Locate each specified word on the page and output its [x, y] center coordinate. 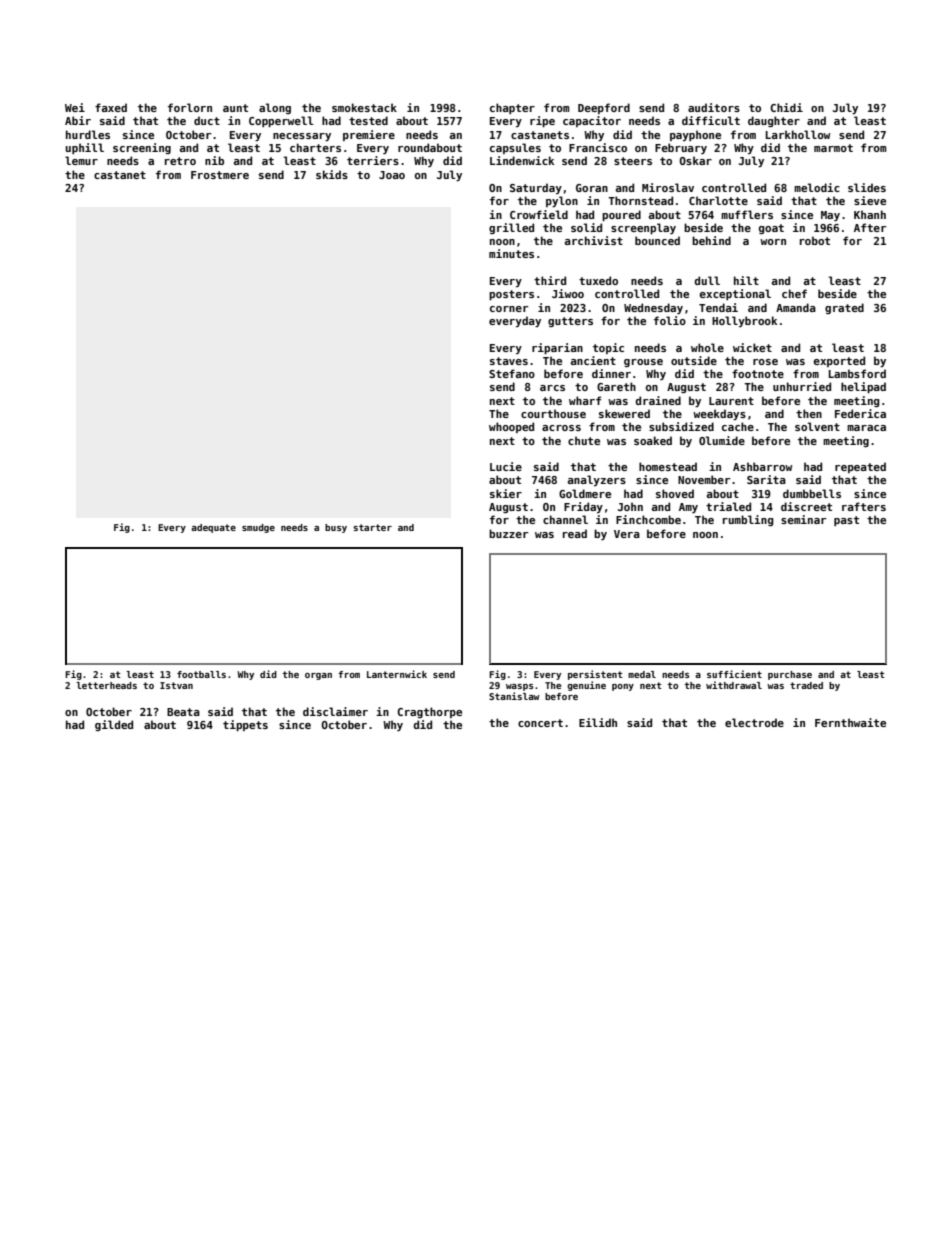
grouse [643, 363]
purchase [790, 675]
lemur [81, 160]
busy [336, 528]
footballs [201, 674]
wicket [752, 347]
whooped [511, 427]
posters [511, 295]
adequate [213, 528]
